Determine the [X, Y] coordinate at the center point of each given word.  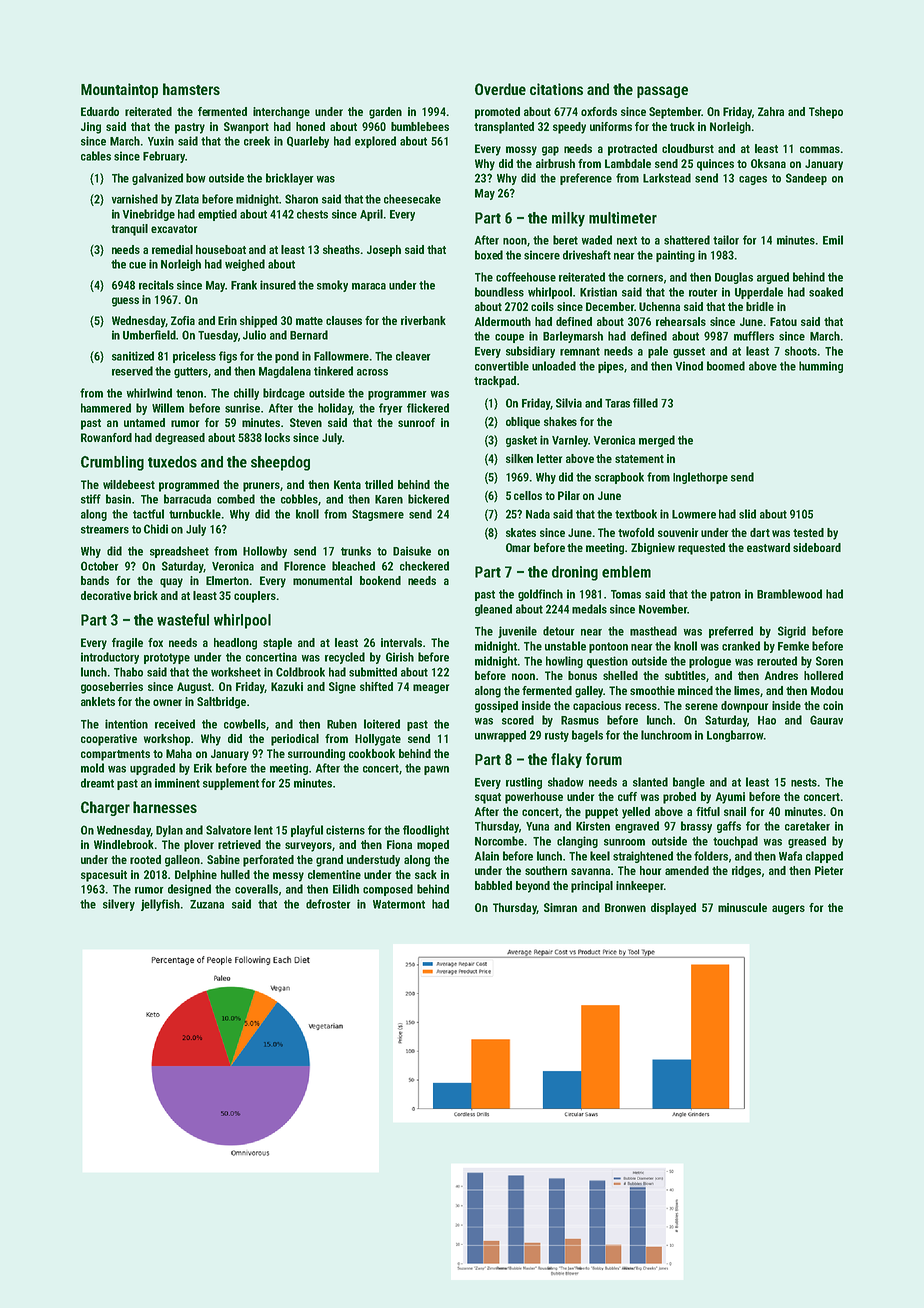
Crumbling [112, 463]
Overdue [500, 89]
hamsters [191, 89]
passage [662, 92]
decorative [106, 595]
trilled [379, 484]
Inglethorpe [700, 478]
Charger [105, 808]
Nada [538, 514]
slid [747, 514]
